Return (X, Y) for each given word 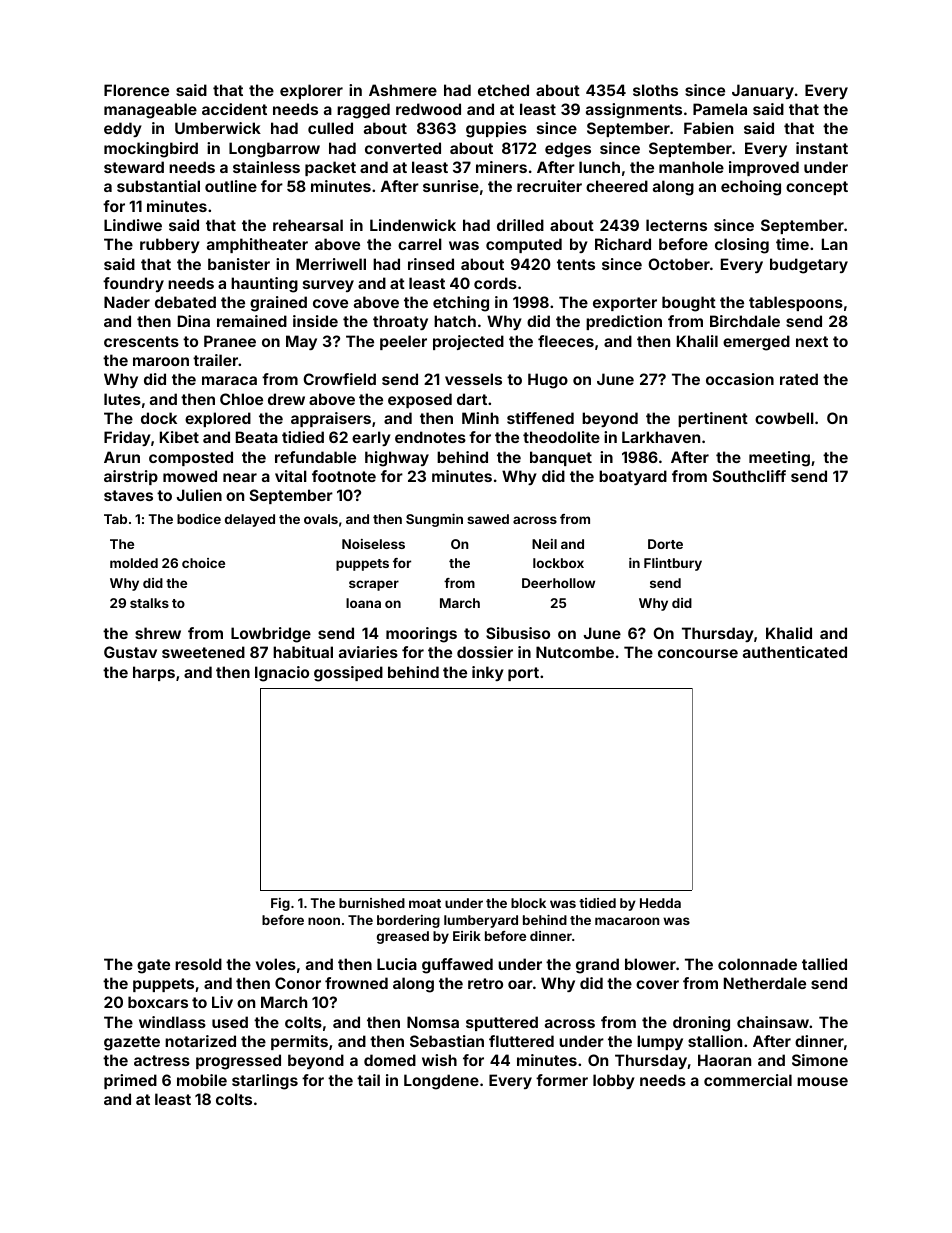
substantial (158, 186)
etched (503, 90)
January (763, 91)
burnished (372, 903)
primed (130, 1081)
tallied (824, 964)
